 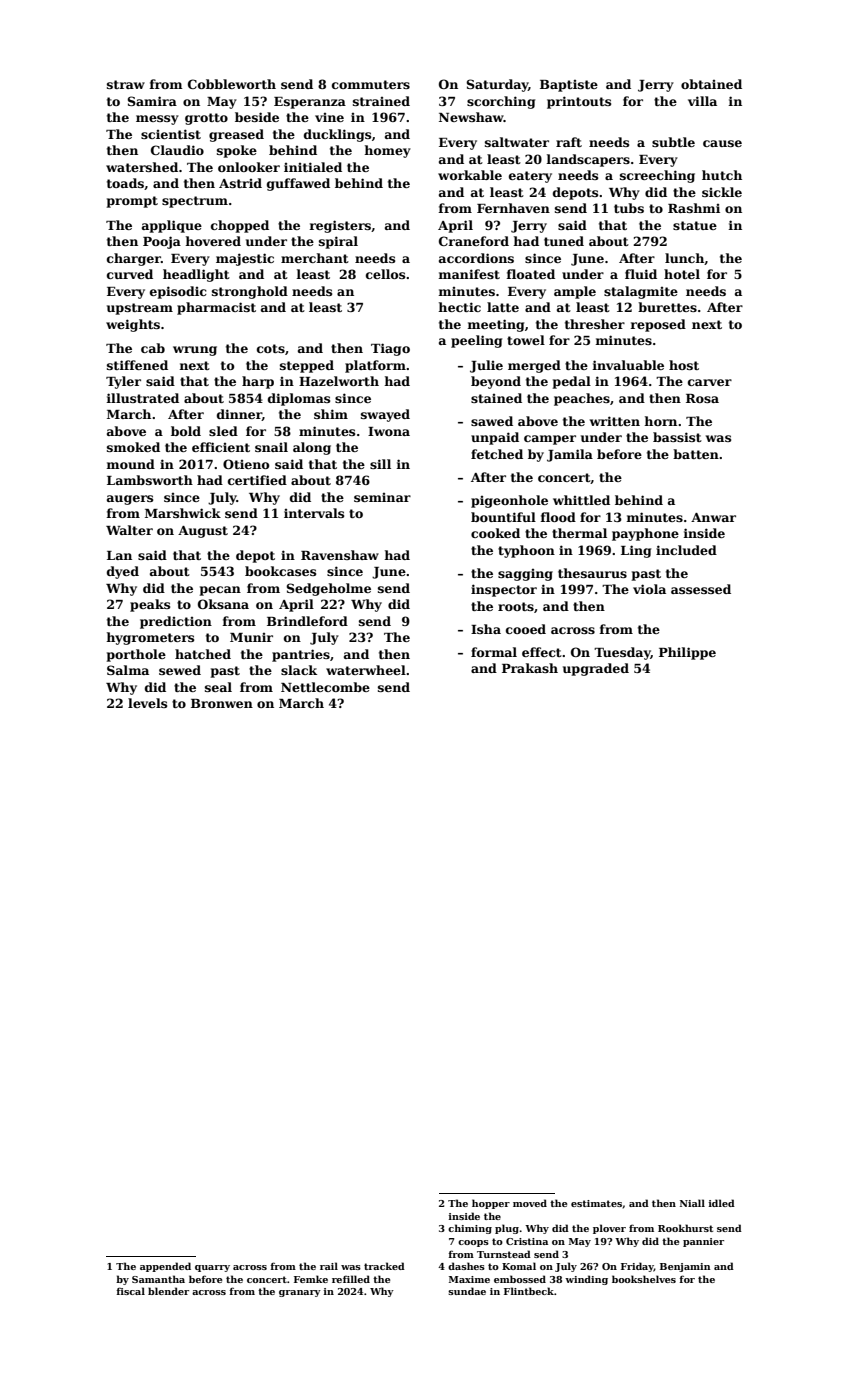 What do you see at coordinates (186, 431) in the page?
I see `bold` at bounding box center [186, 431].
